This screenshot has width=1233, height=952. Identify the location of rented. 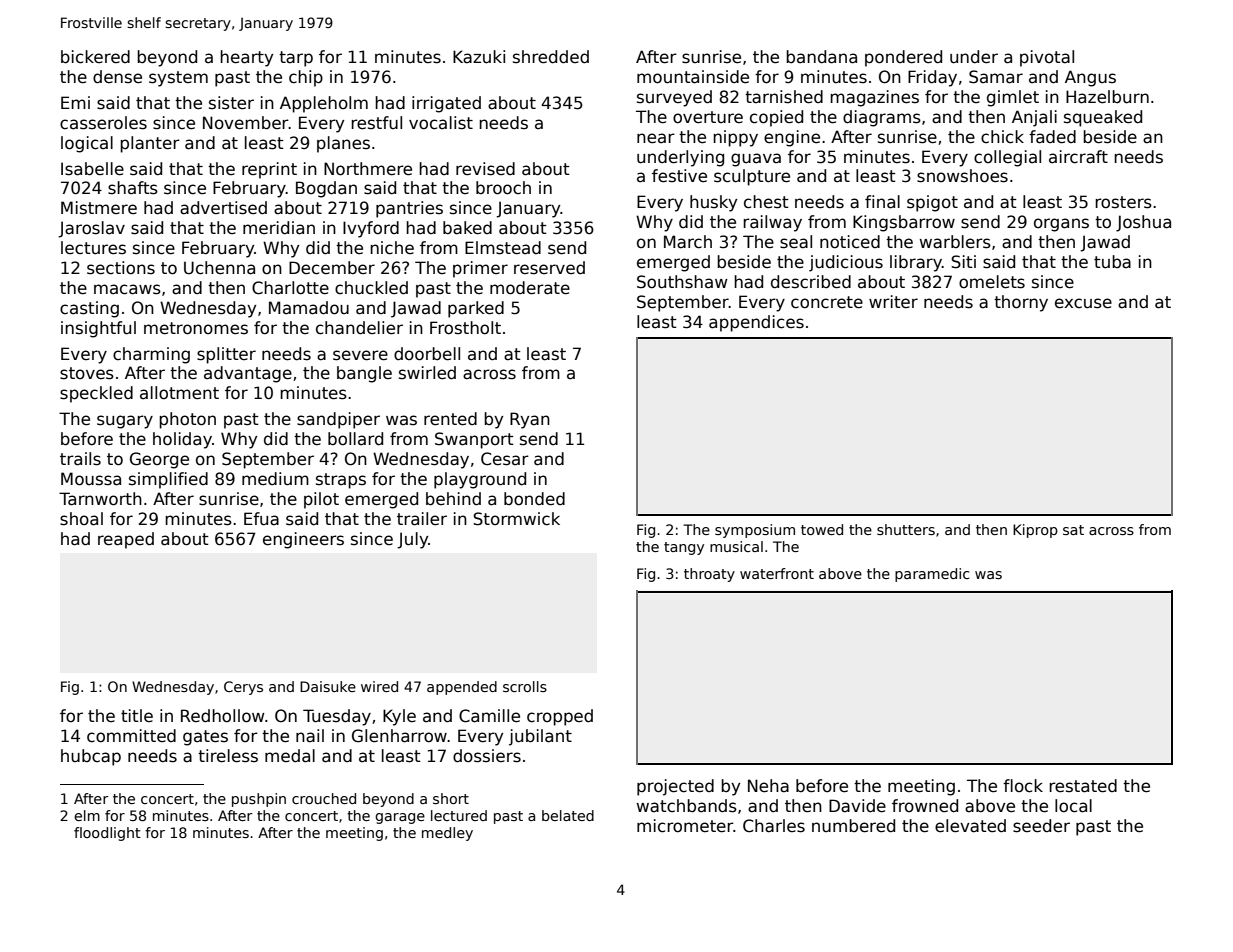
(450, 419).
